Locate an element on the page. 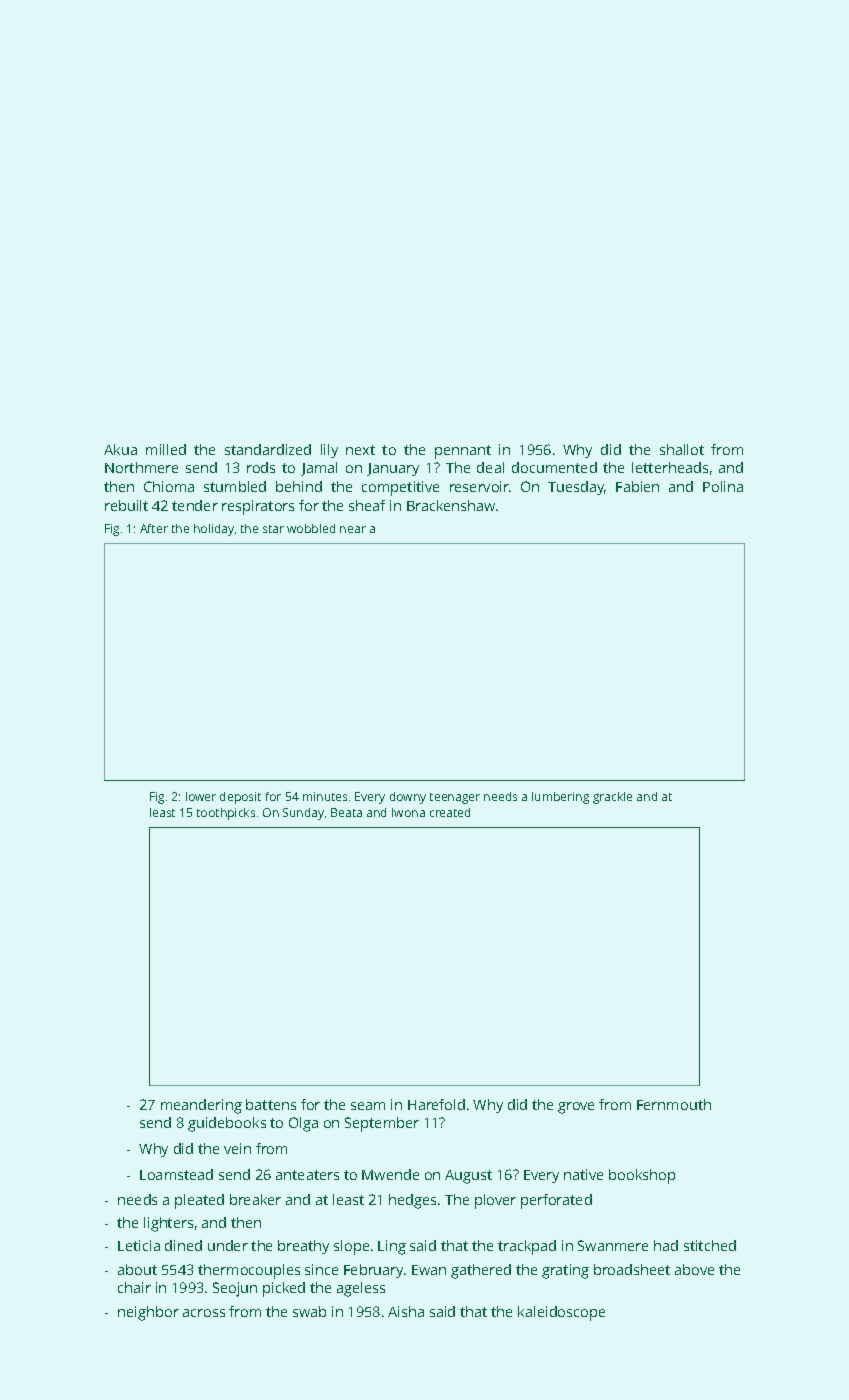  grackle is located at coordinates (612, 798).
